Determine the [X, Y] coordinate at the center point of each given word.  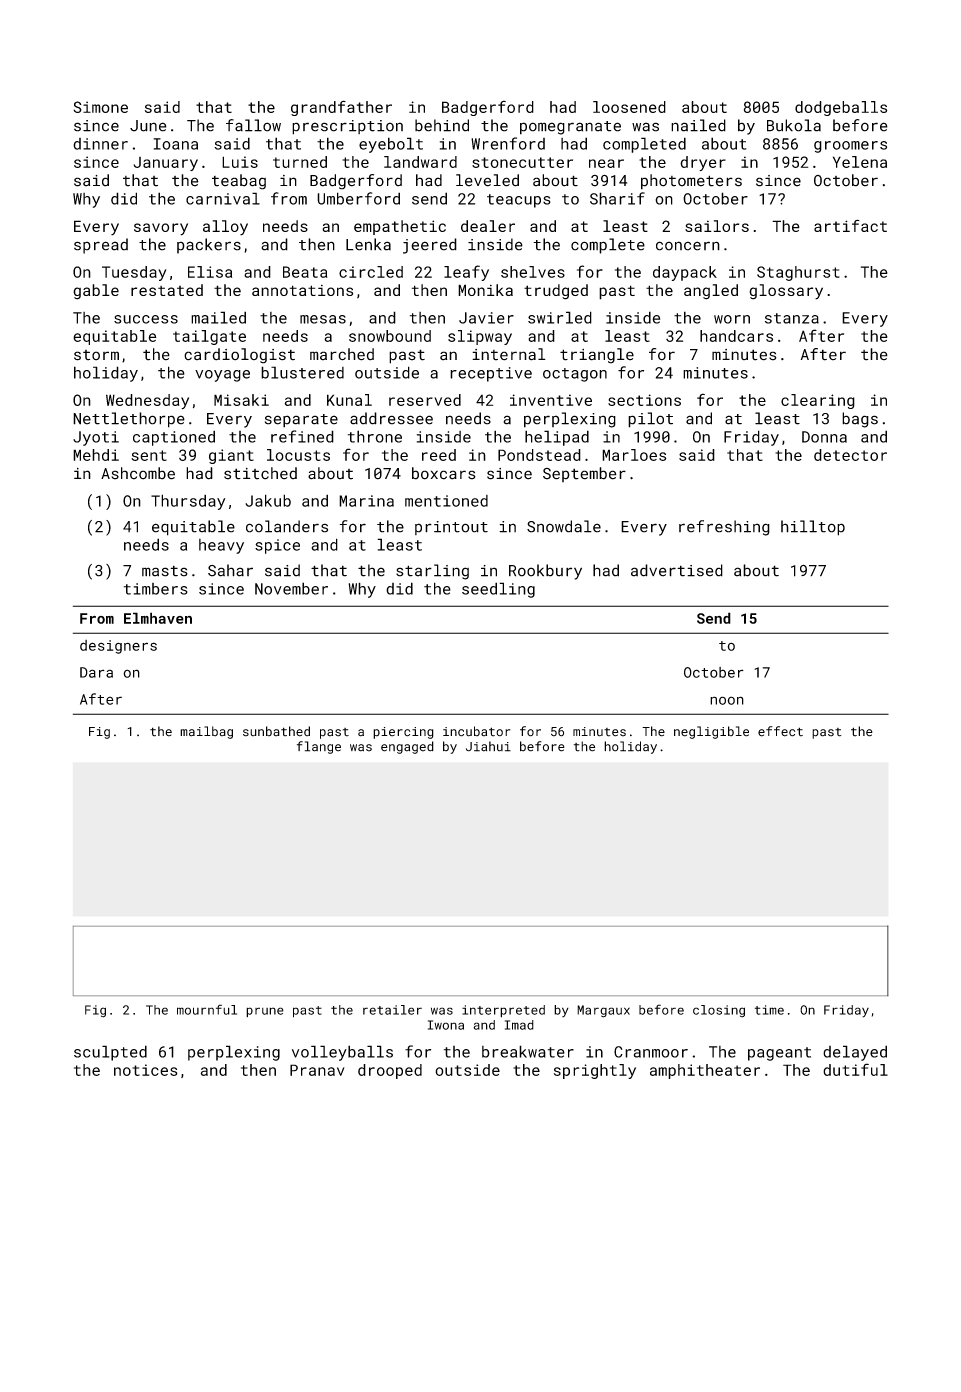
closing [719, 1011]
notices [146, 1070]
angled [711, 292]
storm [96, 355]
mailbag [206, 732]
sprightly [595, 1071]
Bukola [794, 125]
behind [442, 125]
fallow [253, 125]
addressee [391, 418]
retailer [392, 1010]
